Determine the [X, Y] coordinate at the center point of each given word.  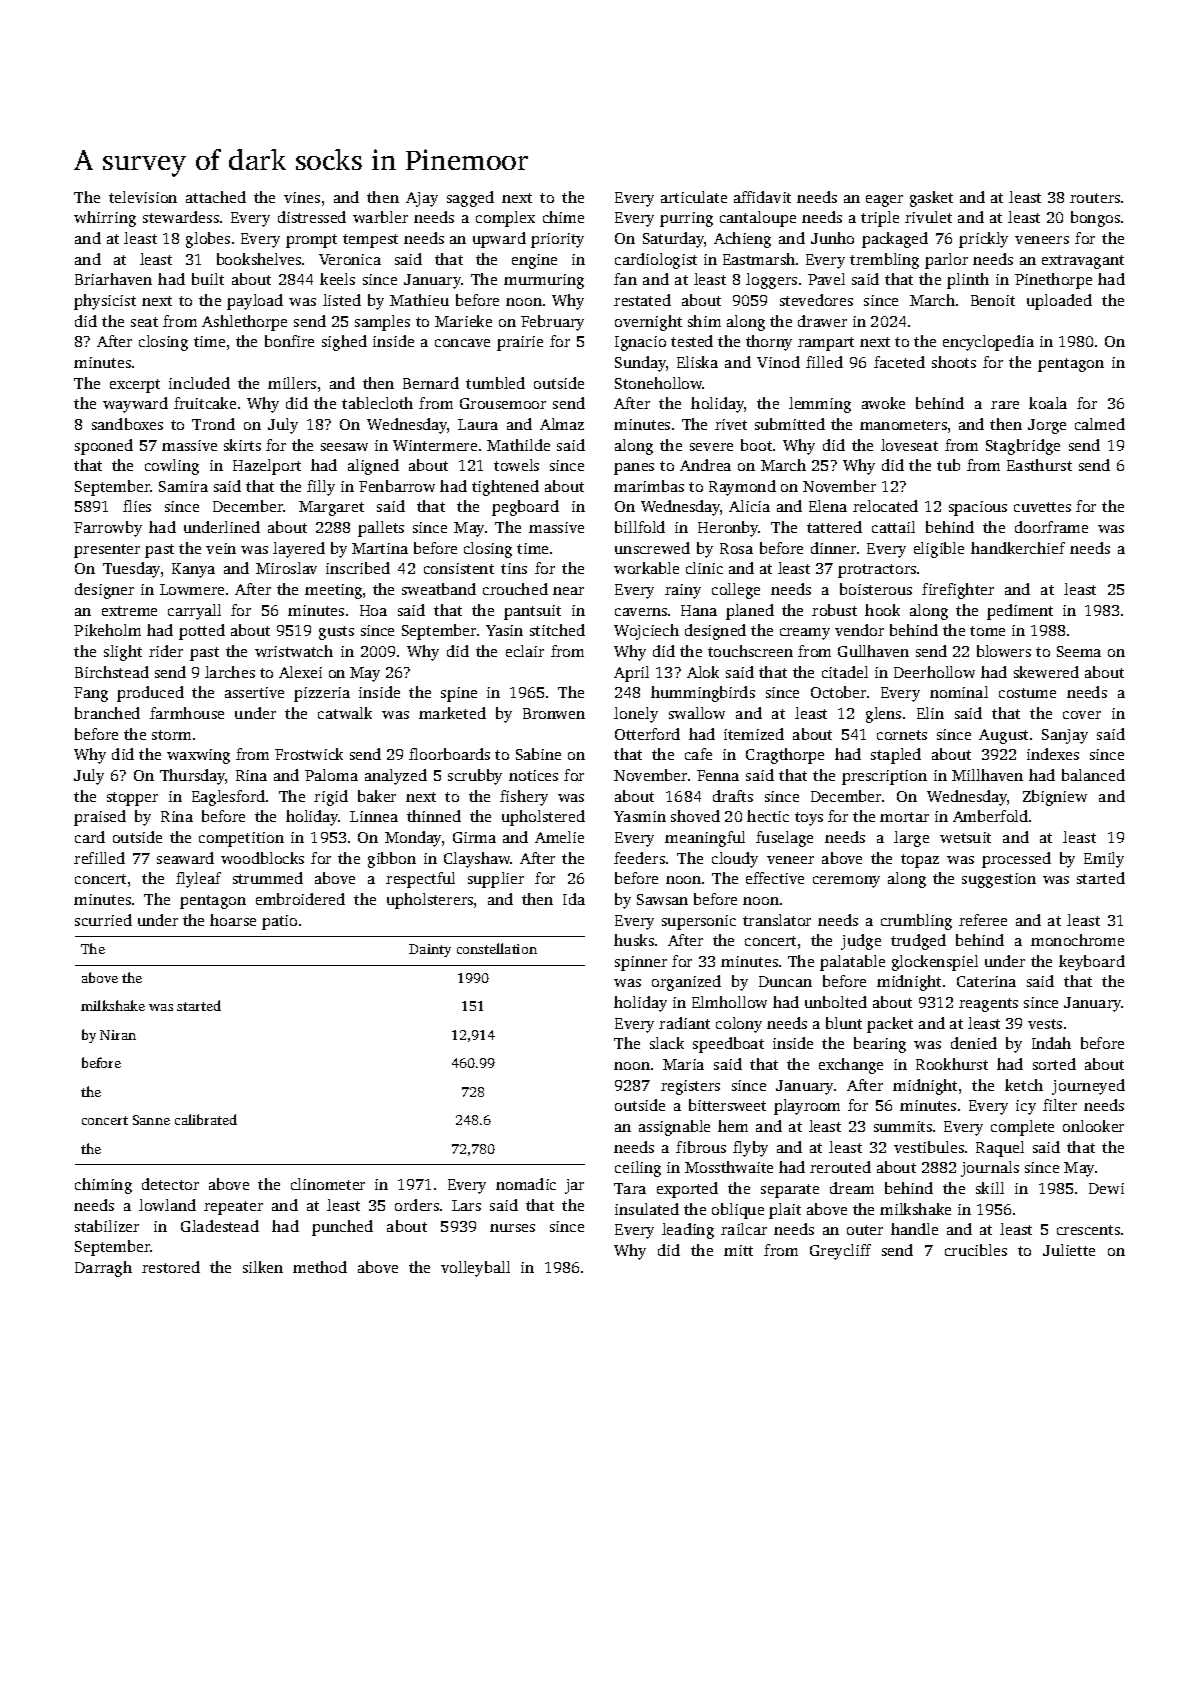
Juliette [1069, 1250]
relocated [885, 506]
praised [100, 818]
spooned [104, 447]
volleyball [475, 1269]
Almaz [562, 424]
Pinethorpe [1053, 281]
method [320, 1267]
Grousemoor [503, 403]
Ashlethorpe [244, 323]
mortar [904, 817]
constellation [497, 948]
